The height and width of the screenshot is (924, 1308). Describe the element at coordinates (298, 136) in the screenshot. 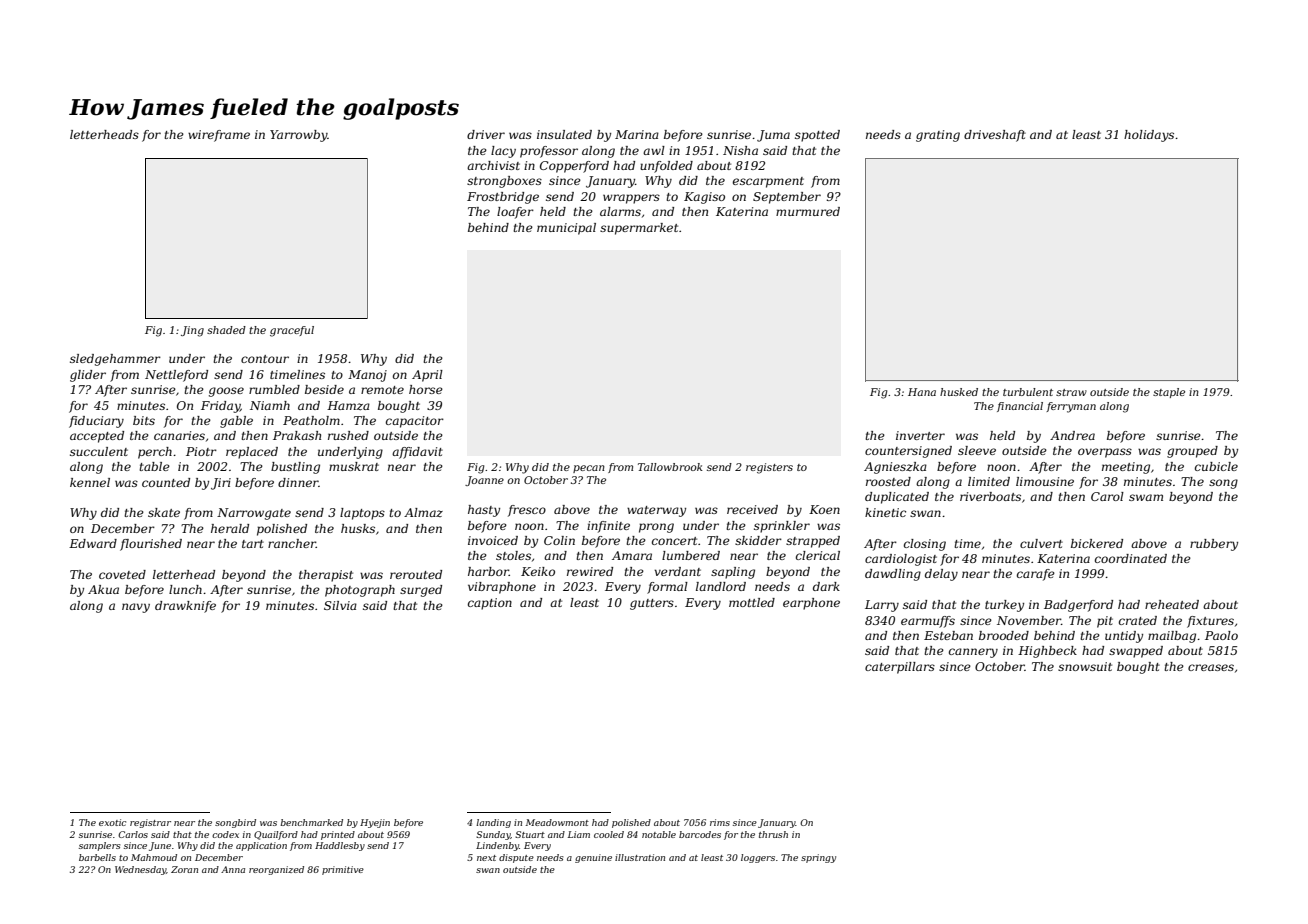

I see `Yarrowby` at that location.
